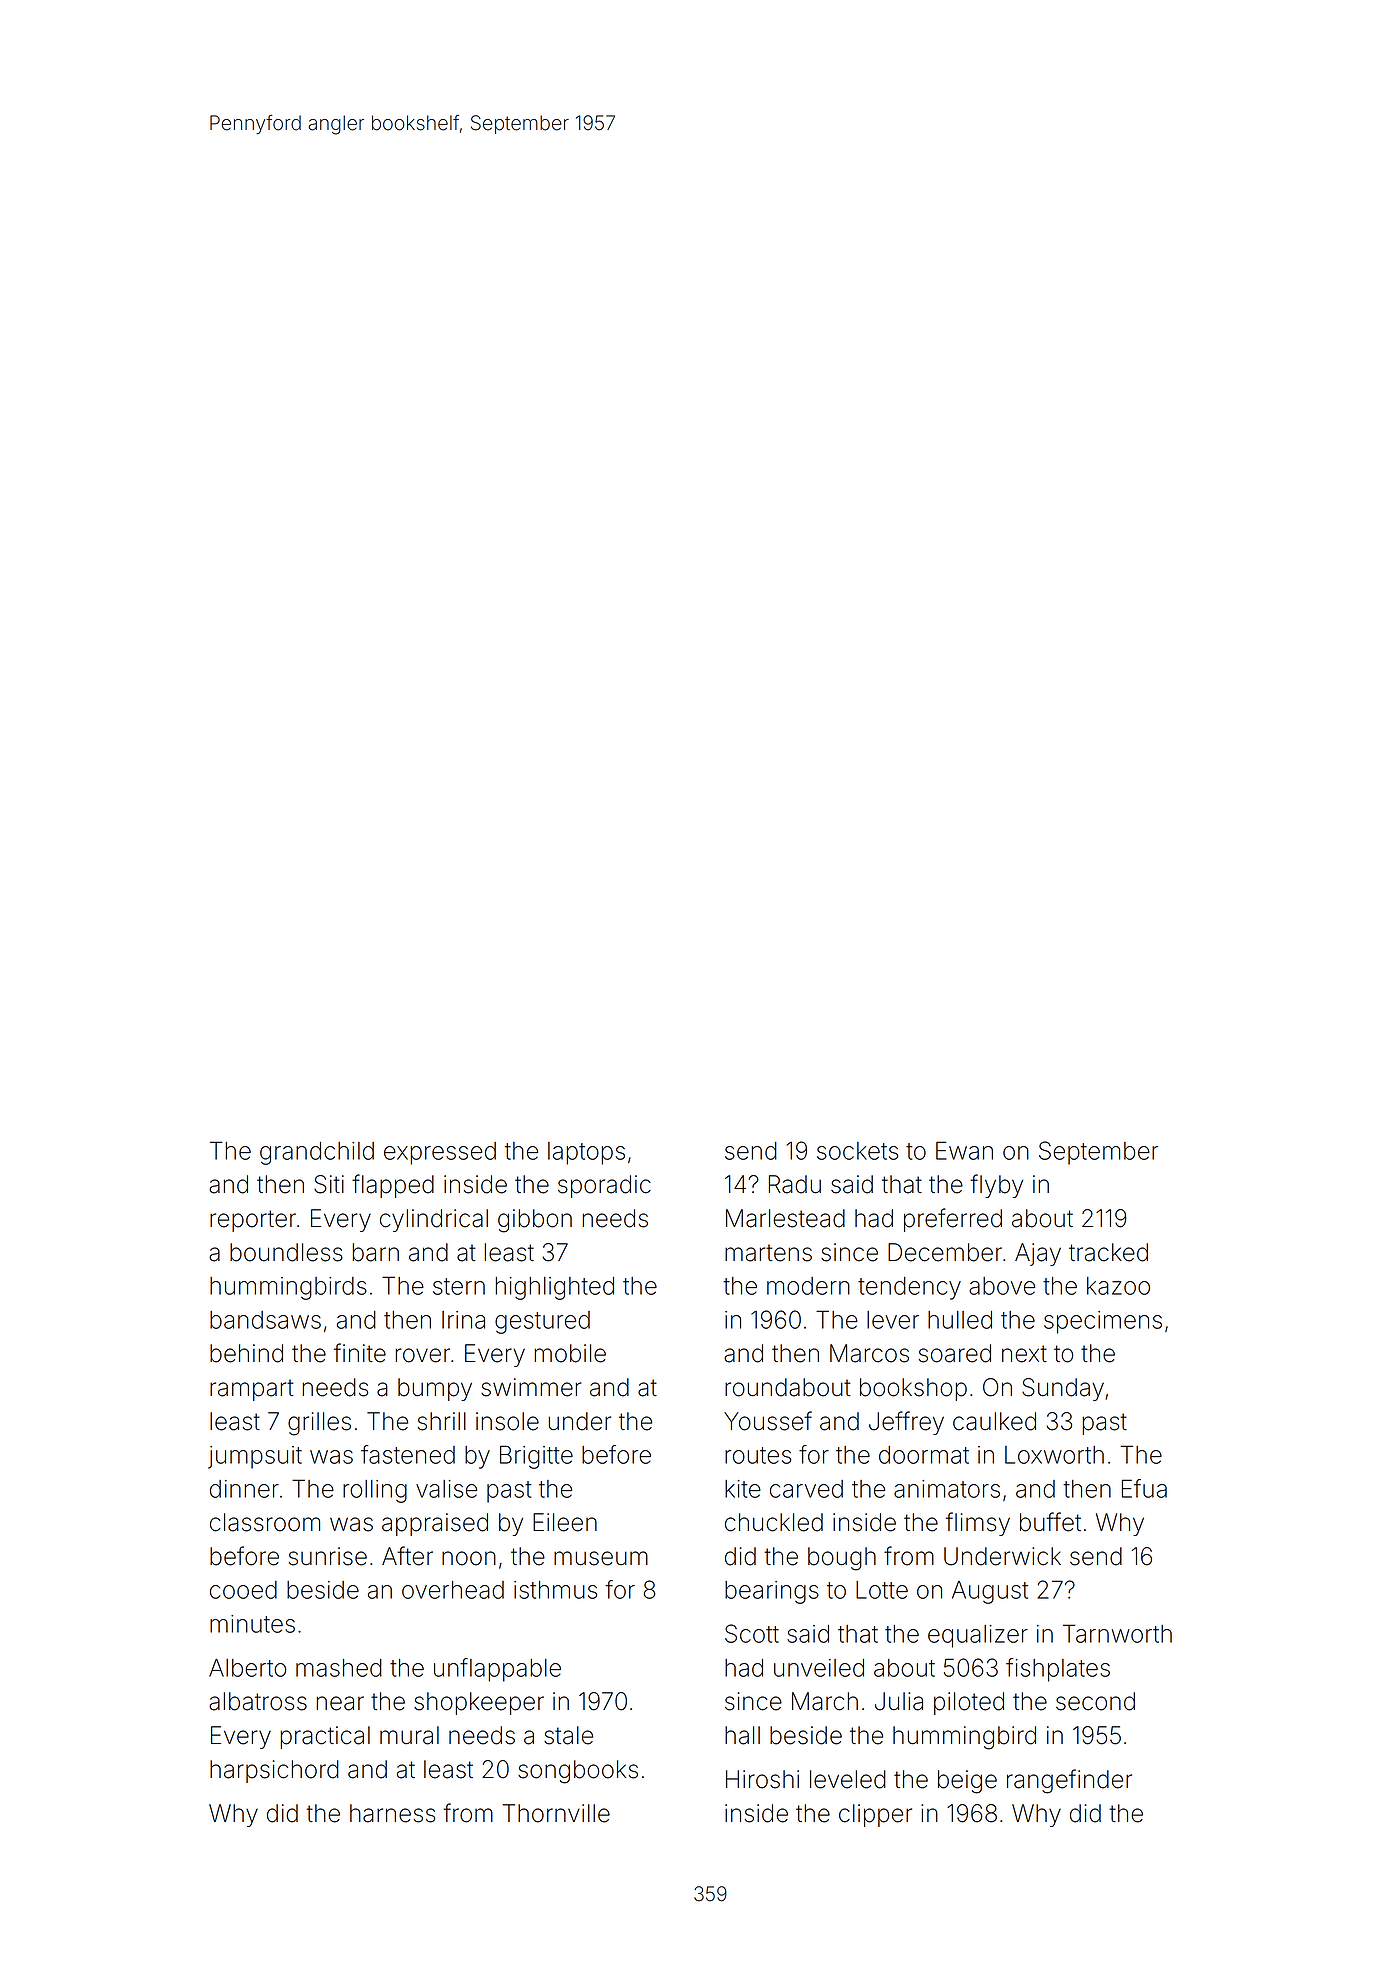  What do you see at coordinates (785, 1218) in the document?
I see `Marlestead` at bounding box center [785, 1218].
